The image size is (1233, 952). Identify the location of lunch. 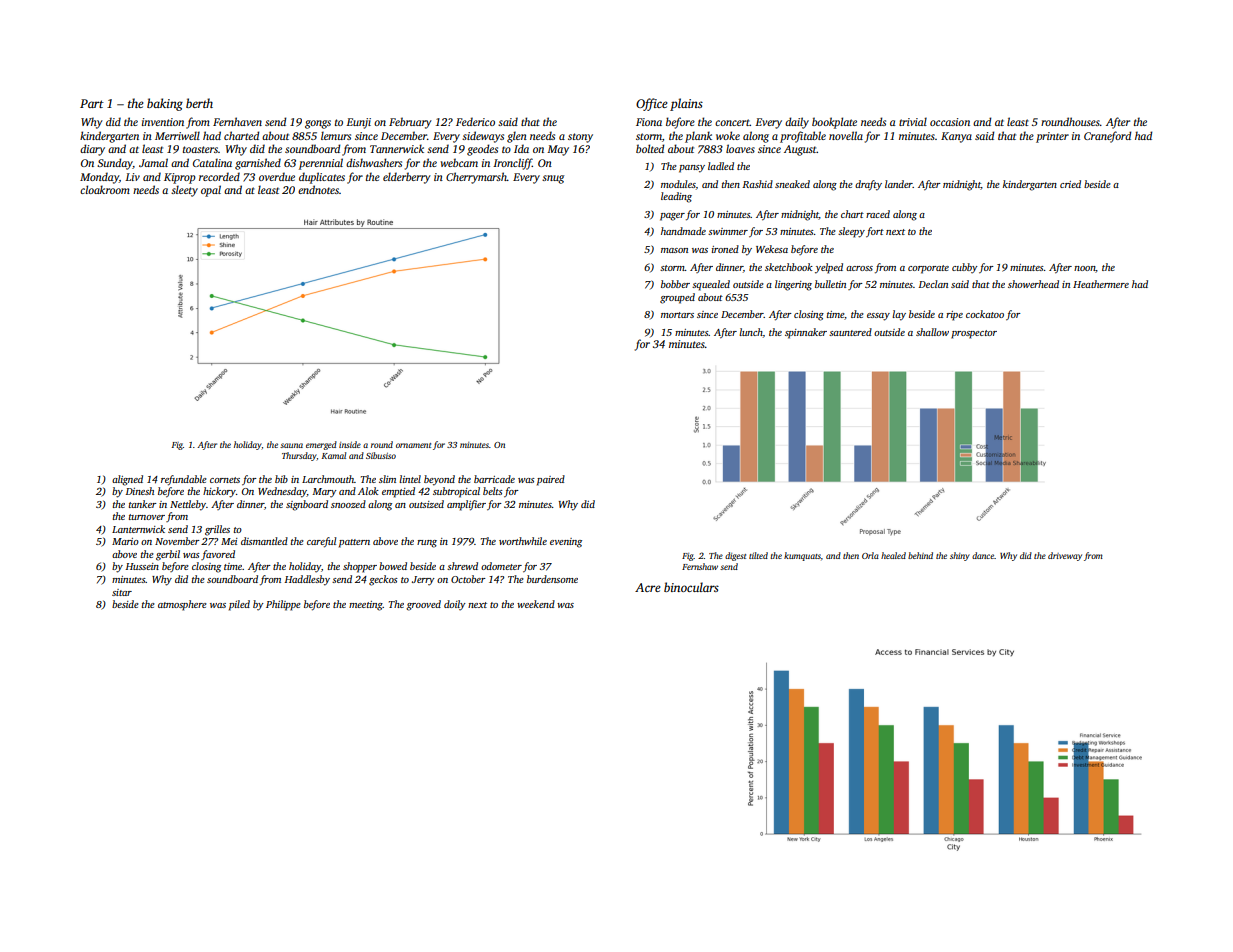
(751, 332).
